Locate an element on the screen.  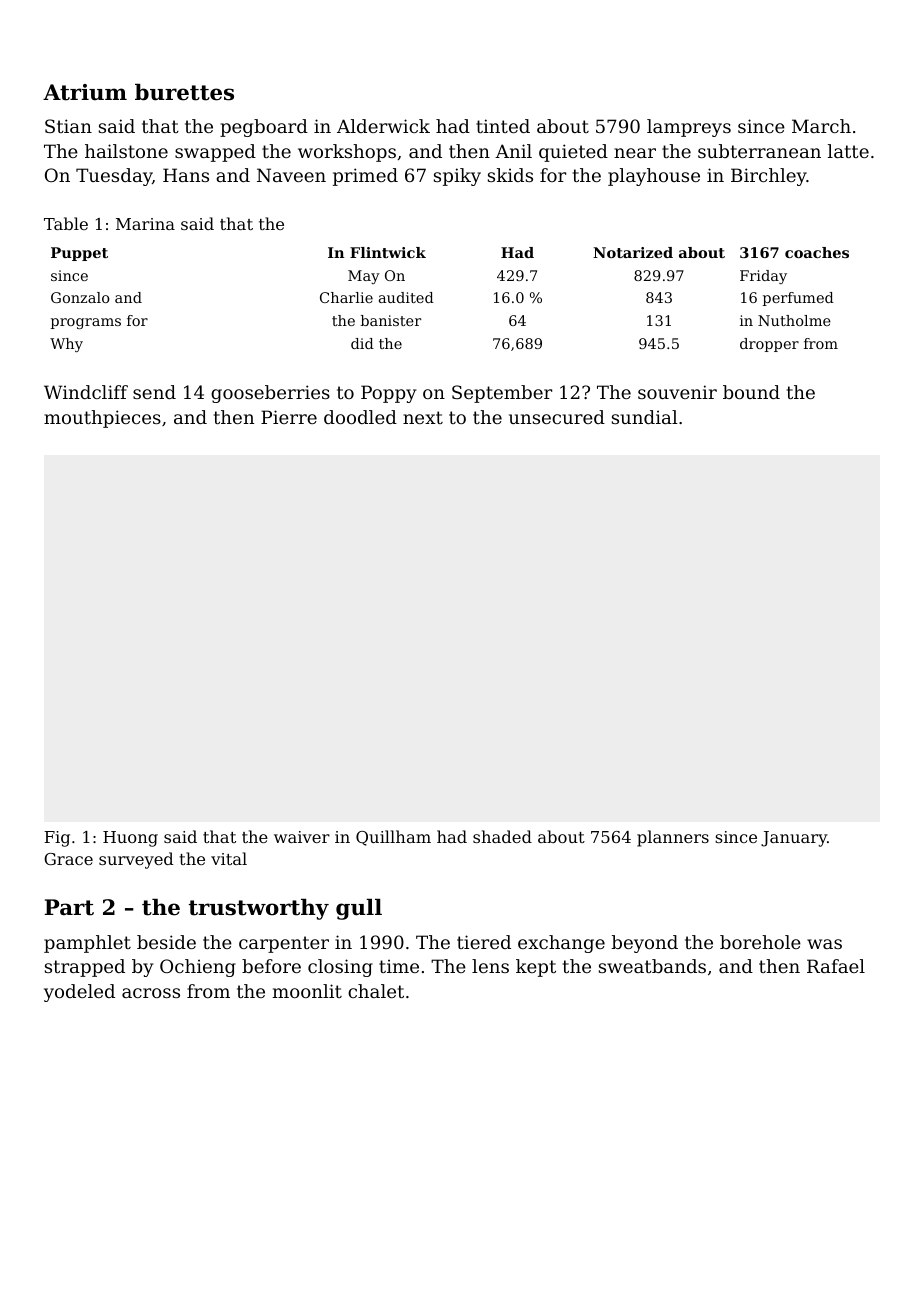
Atrium is located at coordinates (85, 92).
